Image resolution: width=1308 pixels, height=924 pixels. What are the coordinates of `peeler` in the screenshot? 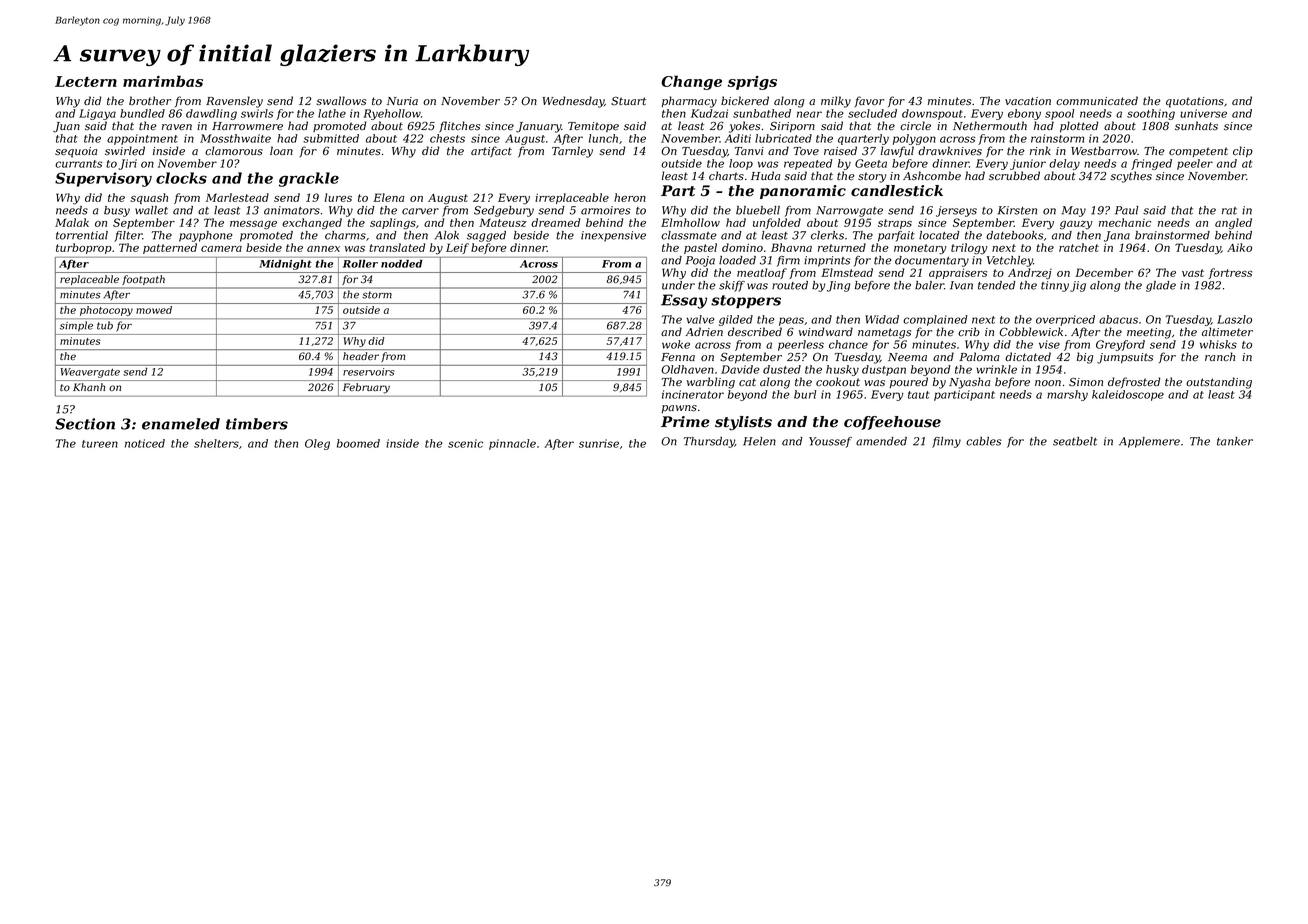 It's located at (1195, 164).
